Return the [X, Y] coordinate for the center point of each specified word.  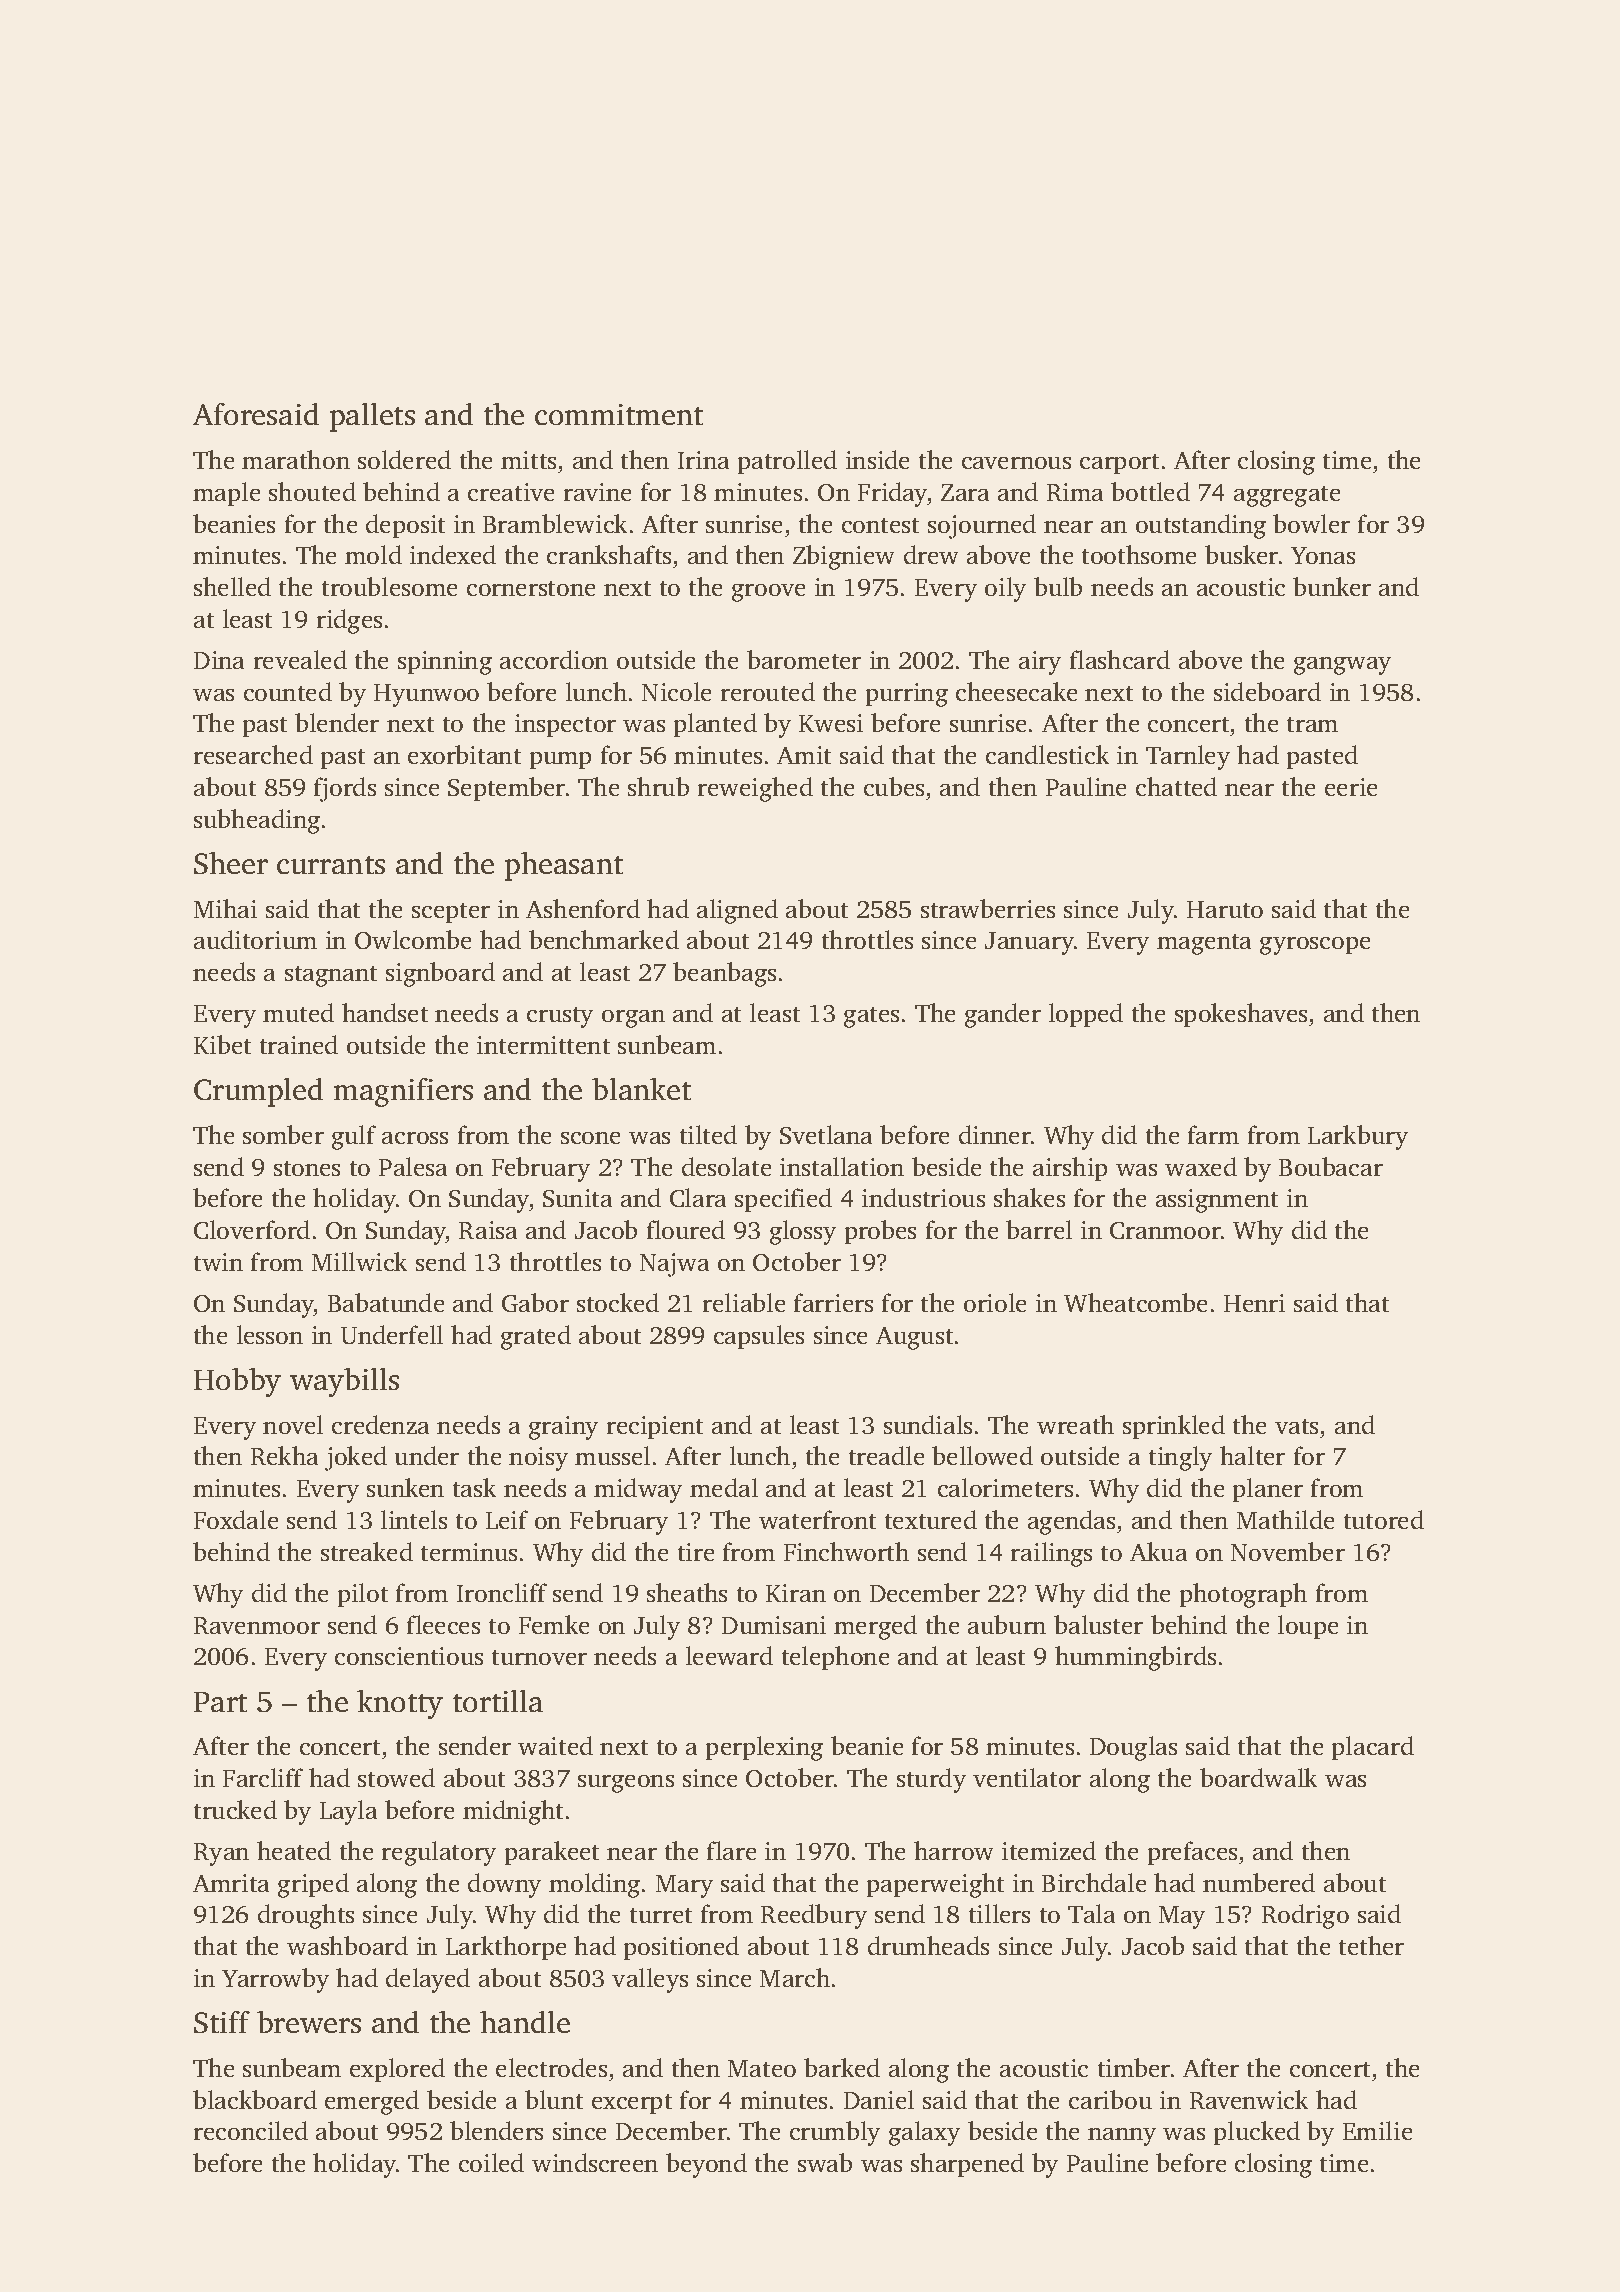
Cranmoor [1165, 1230]
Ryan [221, 1854]
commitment [619, 414]
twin [218, 1262]
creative [511, 492]
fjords [345, 789]
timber [1134, 2067]
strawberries [988, 908]
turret [661, 1915]
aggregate [1287, 496]
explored [397, 2070]
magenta [1204, 944]
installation [842, 1166]
